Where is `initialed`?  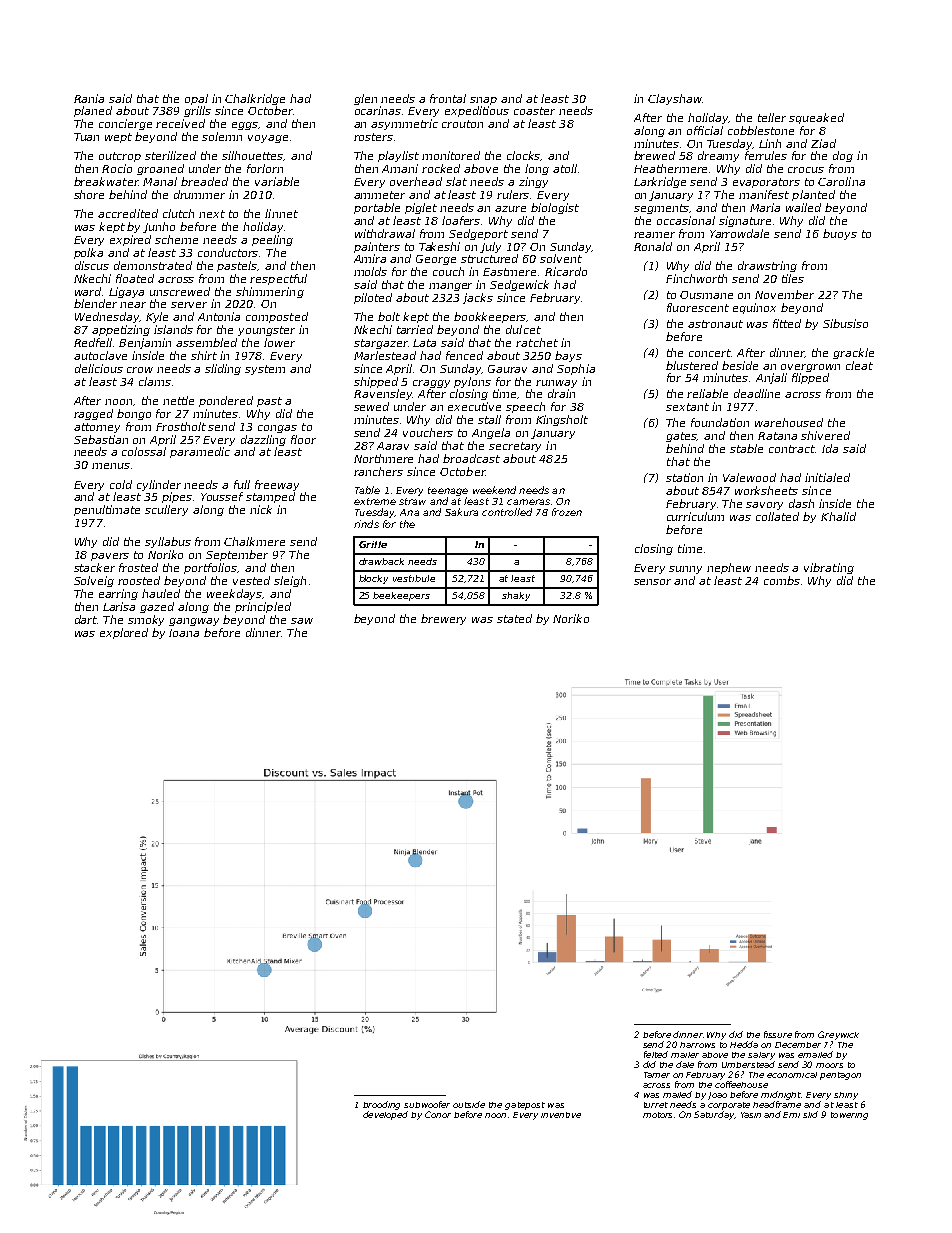
initialed is located at coordinates (827, 477).
